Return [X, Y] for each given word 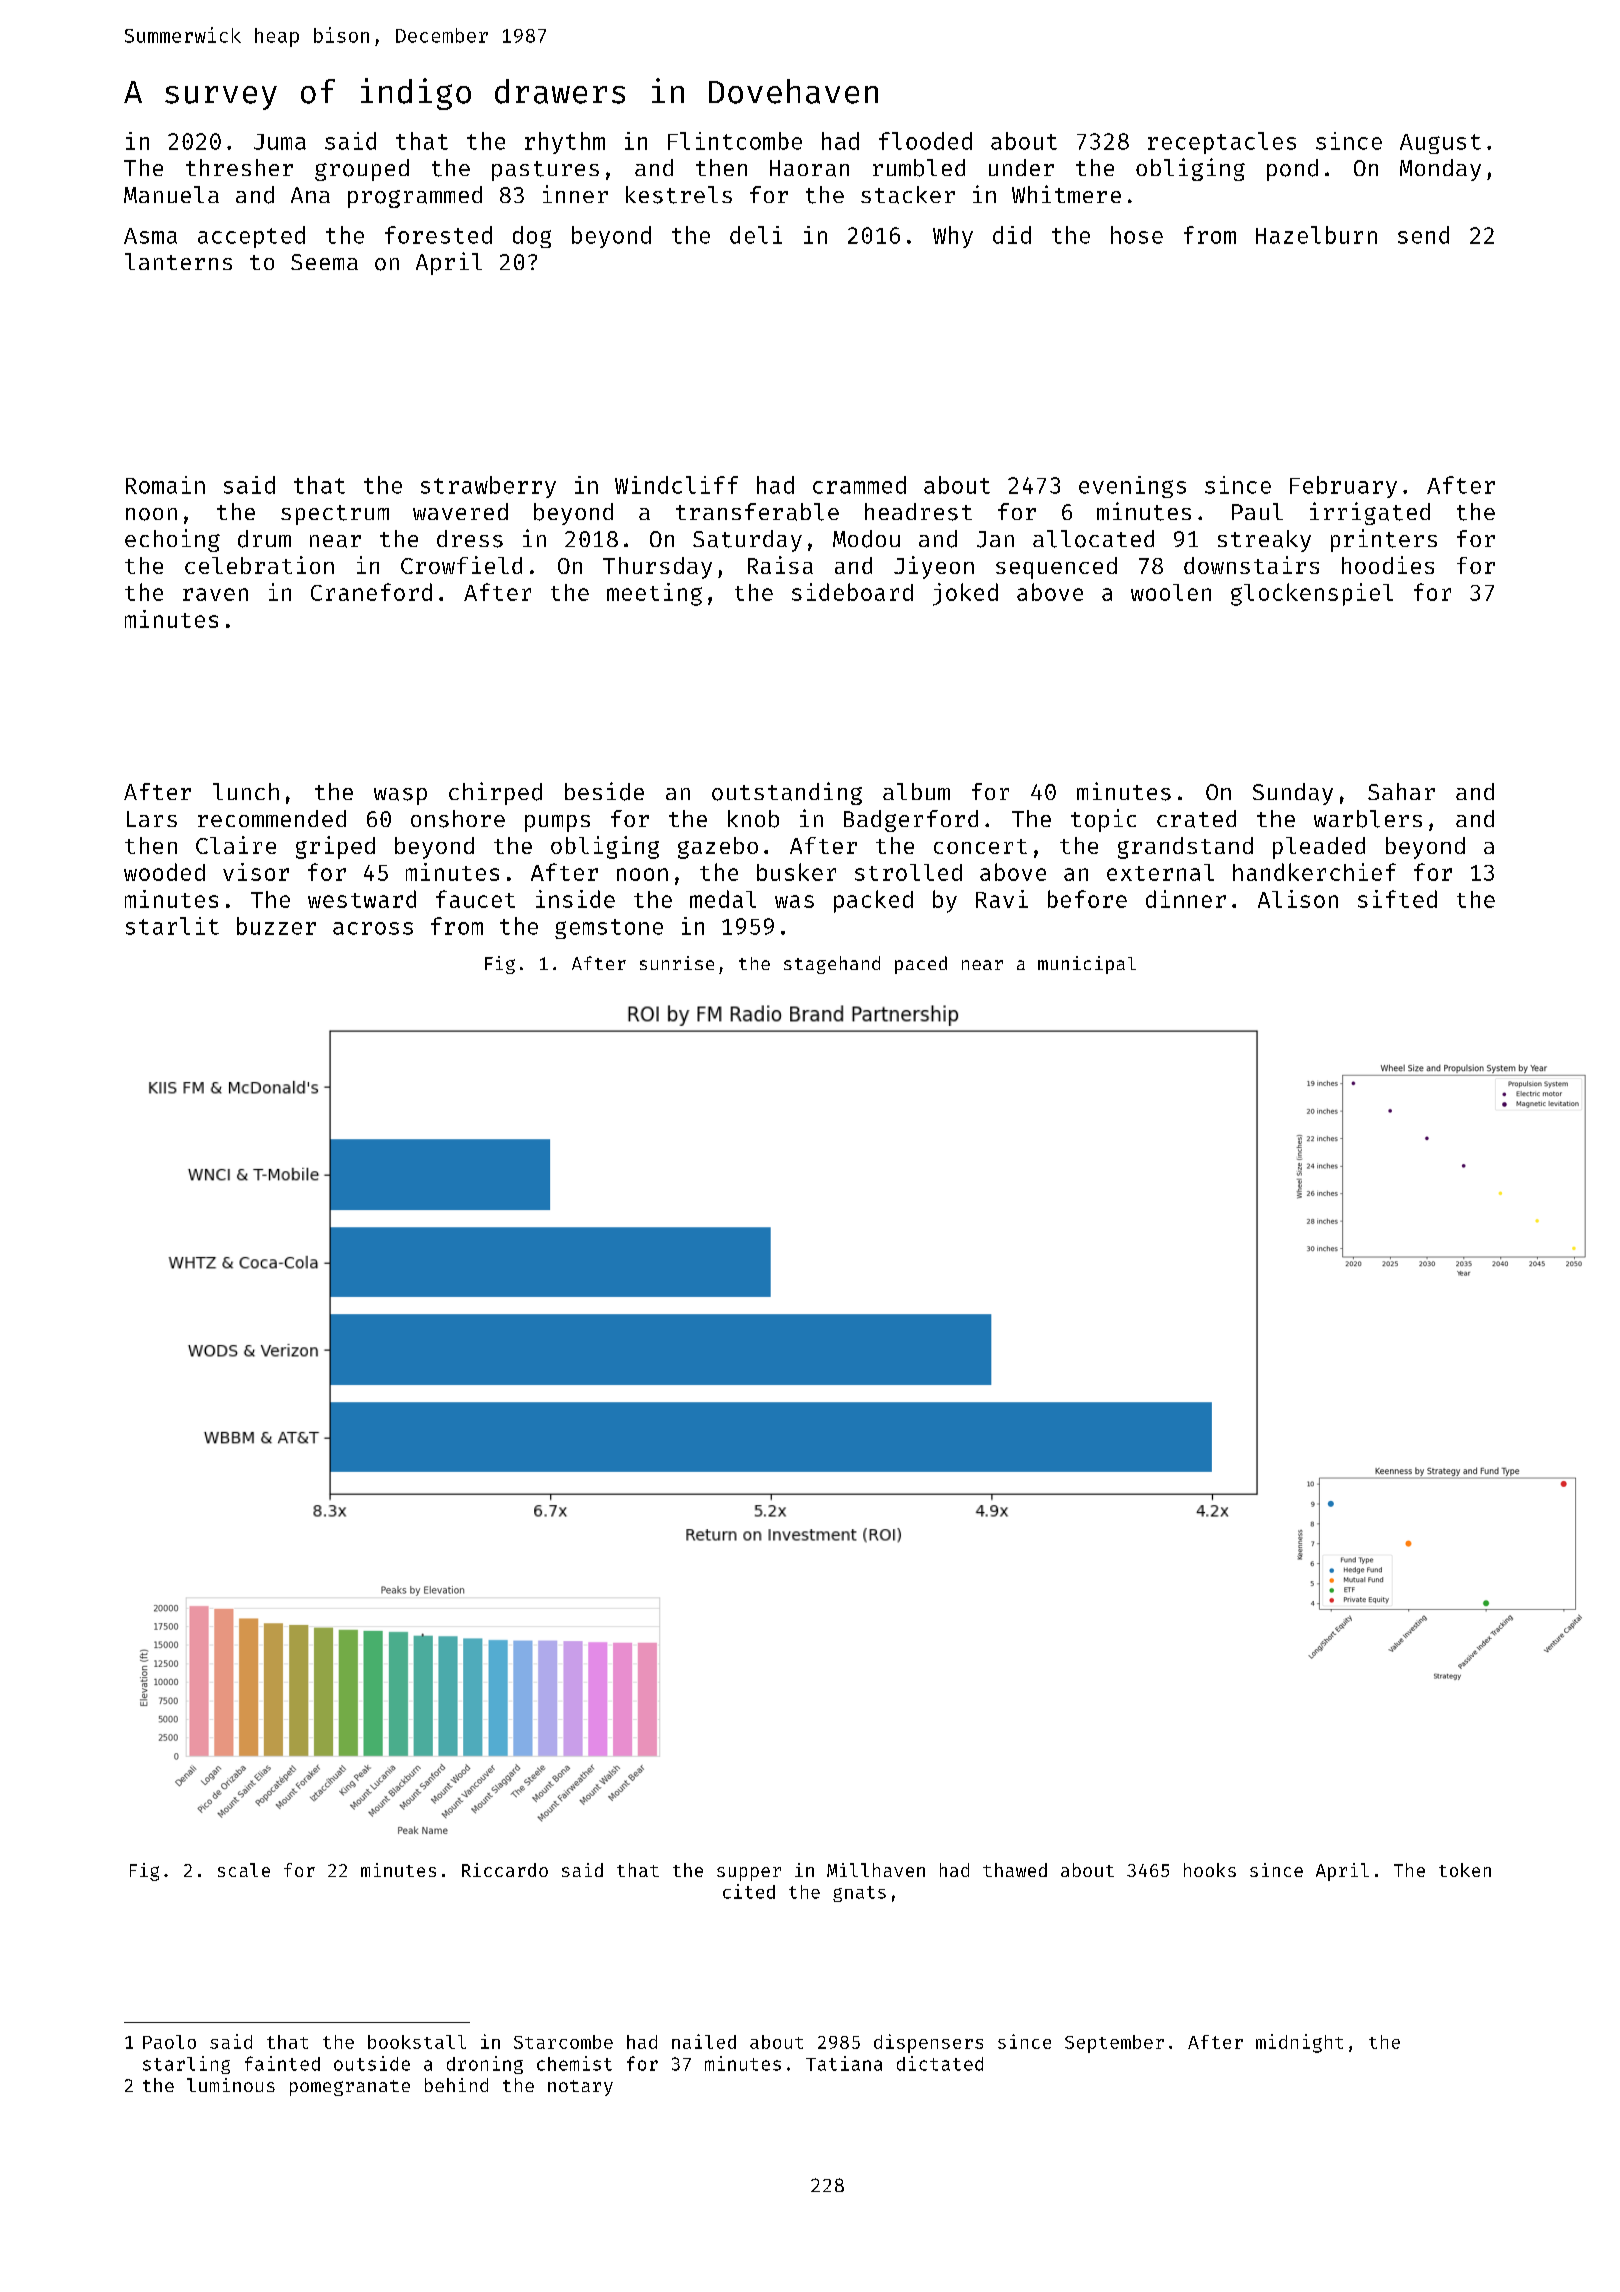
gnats [859, 1894]
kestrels [679, 195]
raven [215, 594]
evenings [1132, 487]
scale [244, 1870]
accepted [251, 237]
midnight [1299, 2043]
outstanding [787, 793]
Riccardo [505, 1870]
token [1465, 1870]
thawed [1015, 1870]
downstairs [1251, 565]
